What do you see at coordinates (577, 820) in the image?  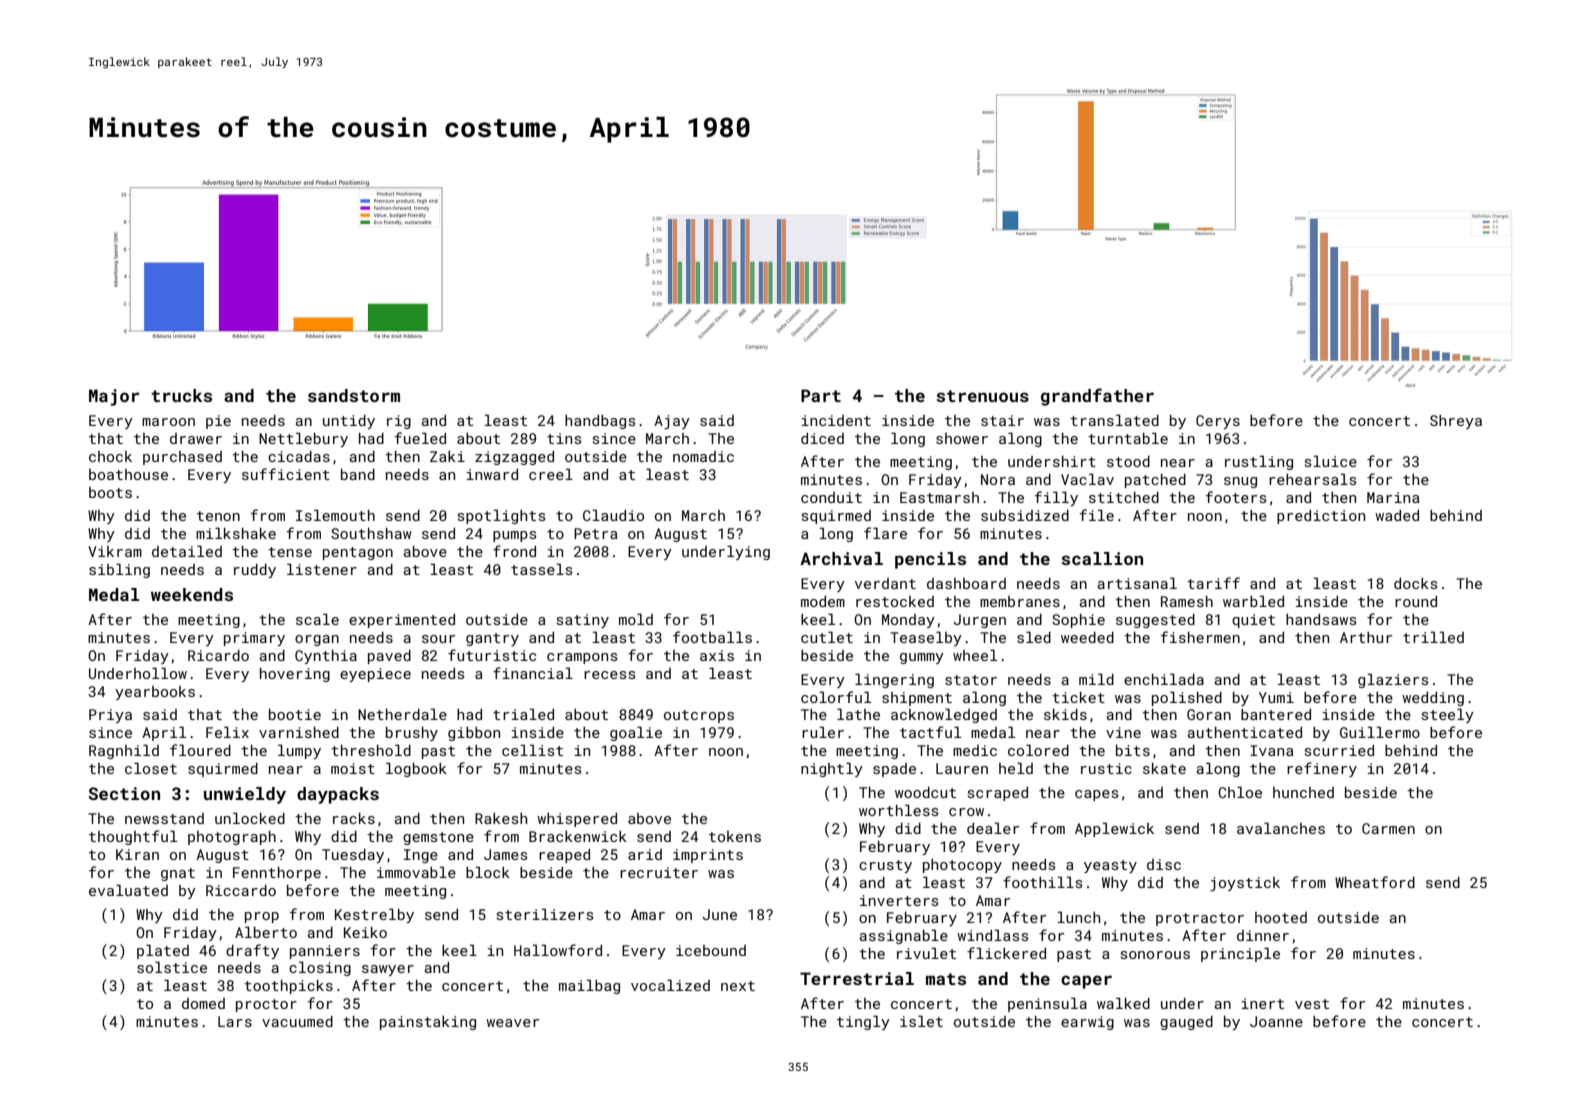 I see `whispered` at bounding box center [577, 820].
